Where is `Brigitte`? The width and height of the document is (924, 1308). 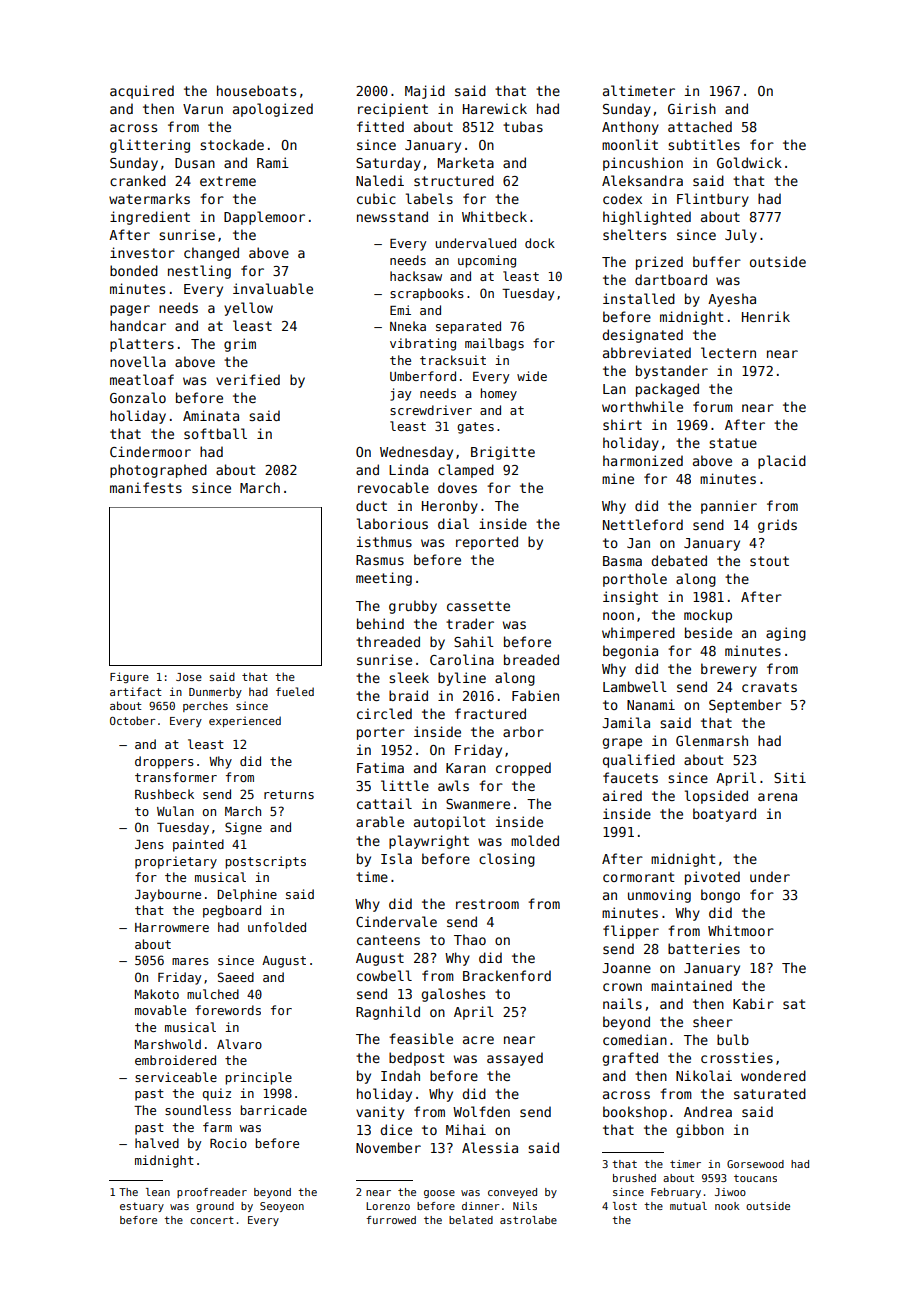 Brigitte is located at coordinates (503, 453).
